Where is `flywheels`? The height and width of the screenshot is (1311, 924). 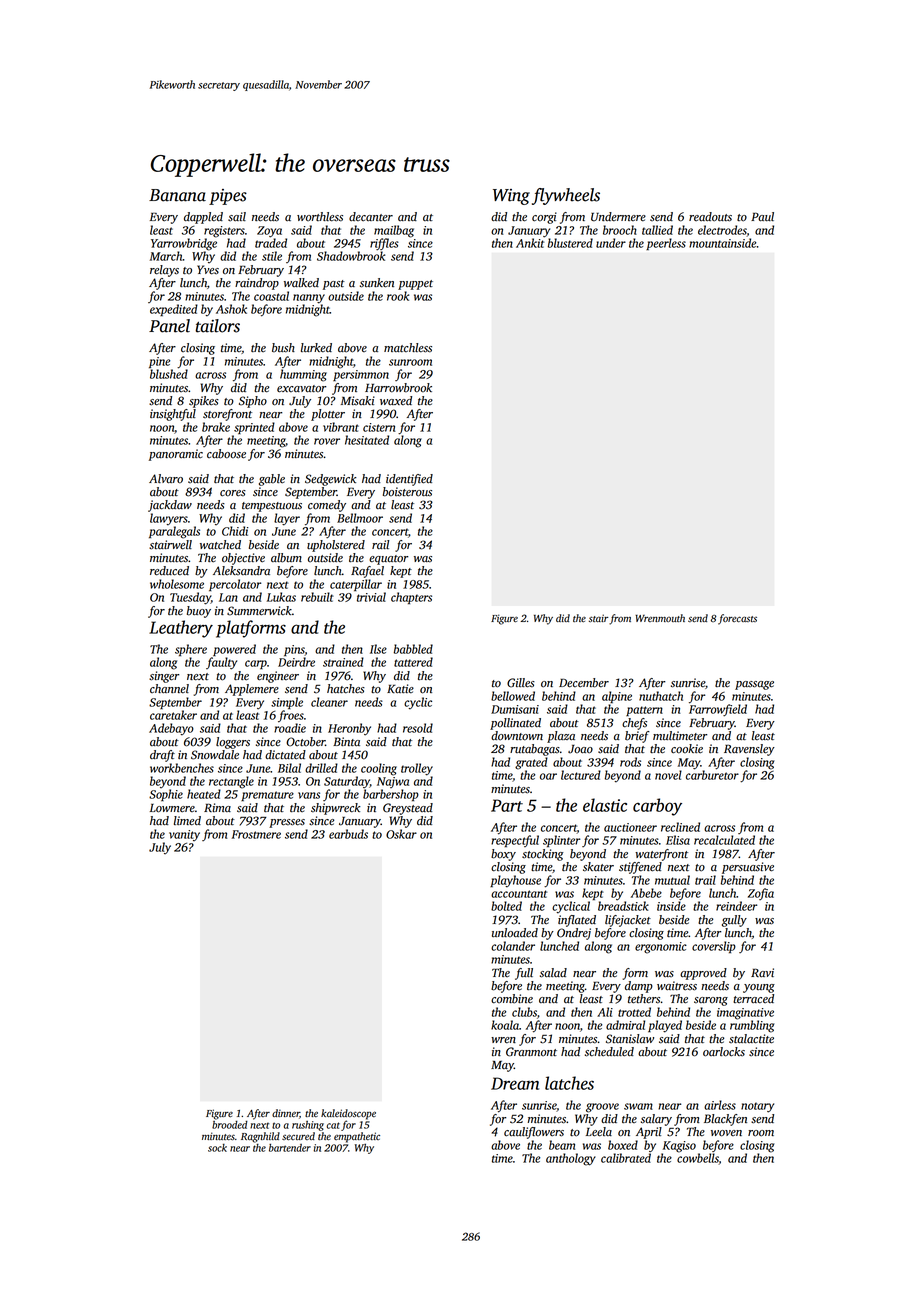 flywheels is located at coordinates (566, 196).
